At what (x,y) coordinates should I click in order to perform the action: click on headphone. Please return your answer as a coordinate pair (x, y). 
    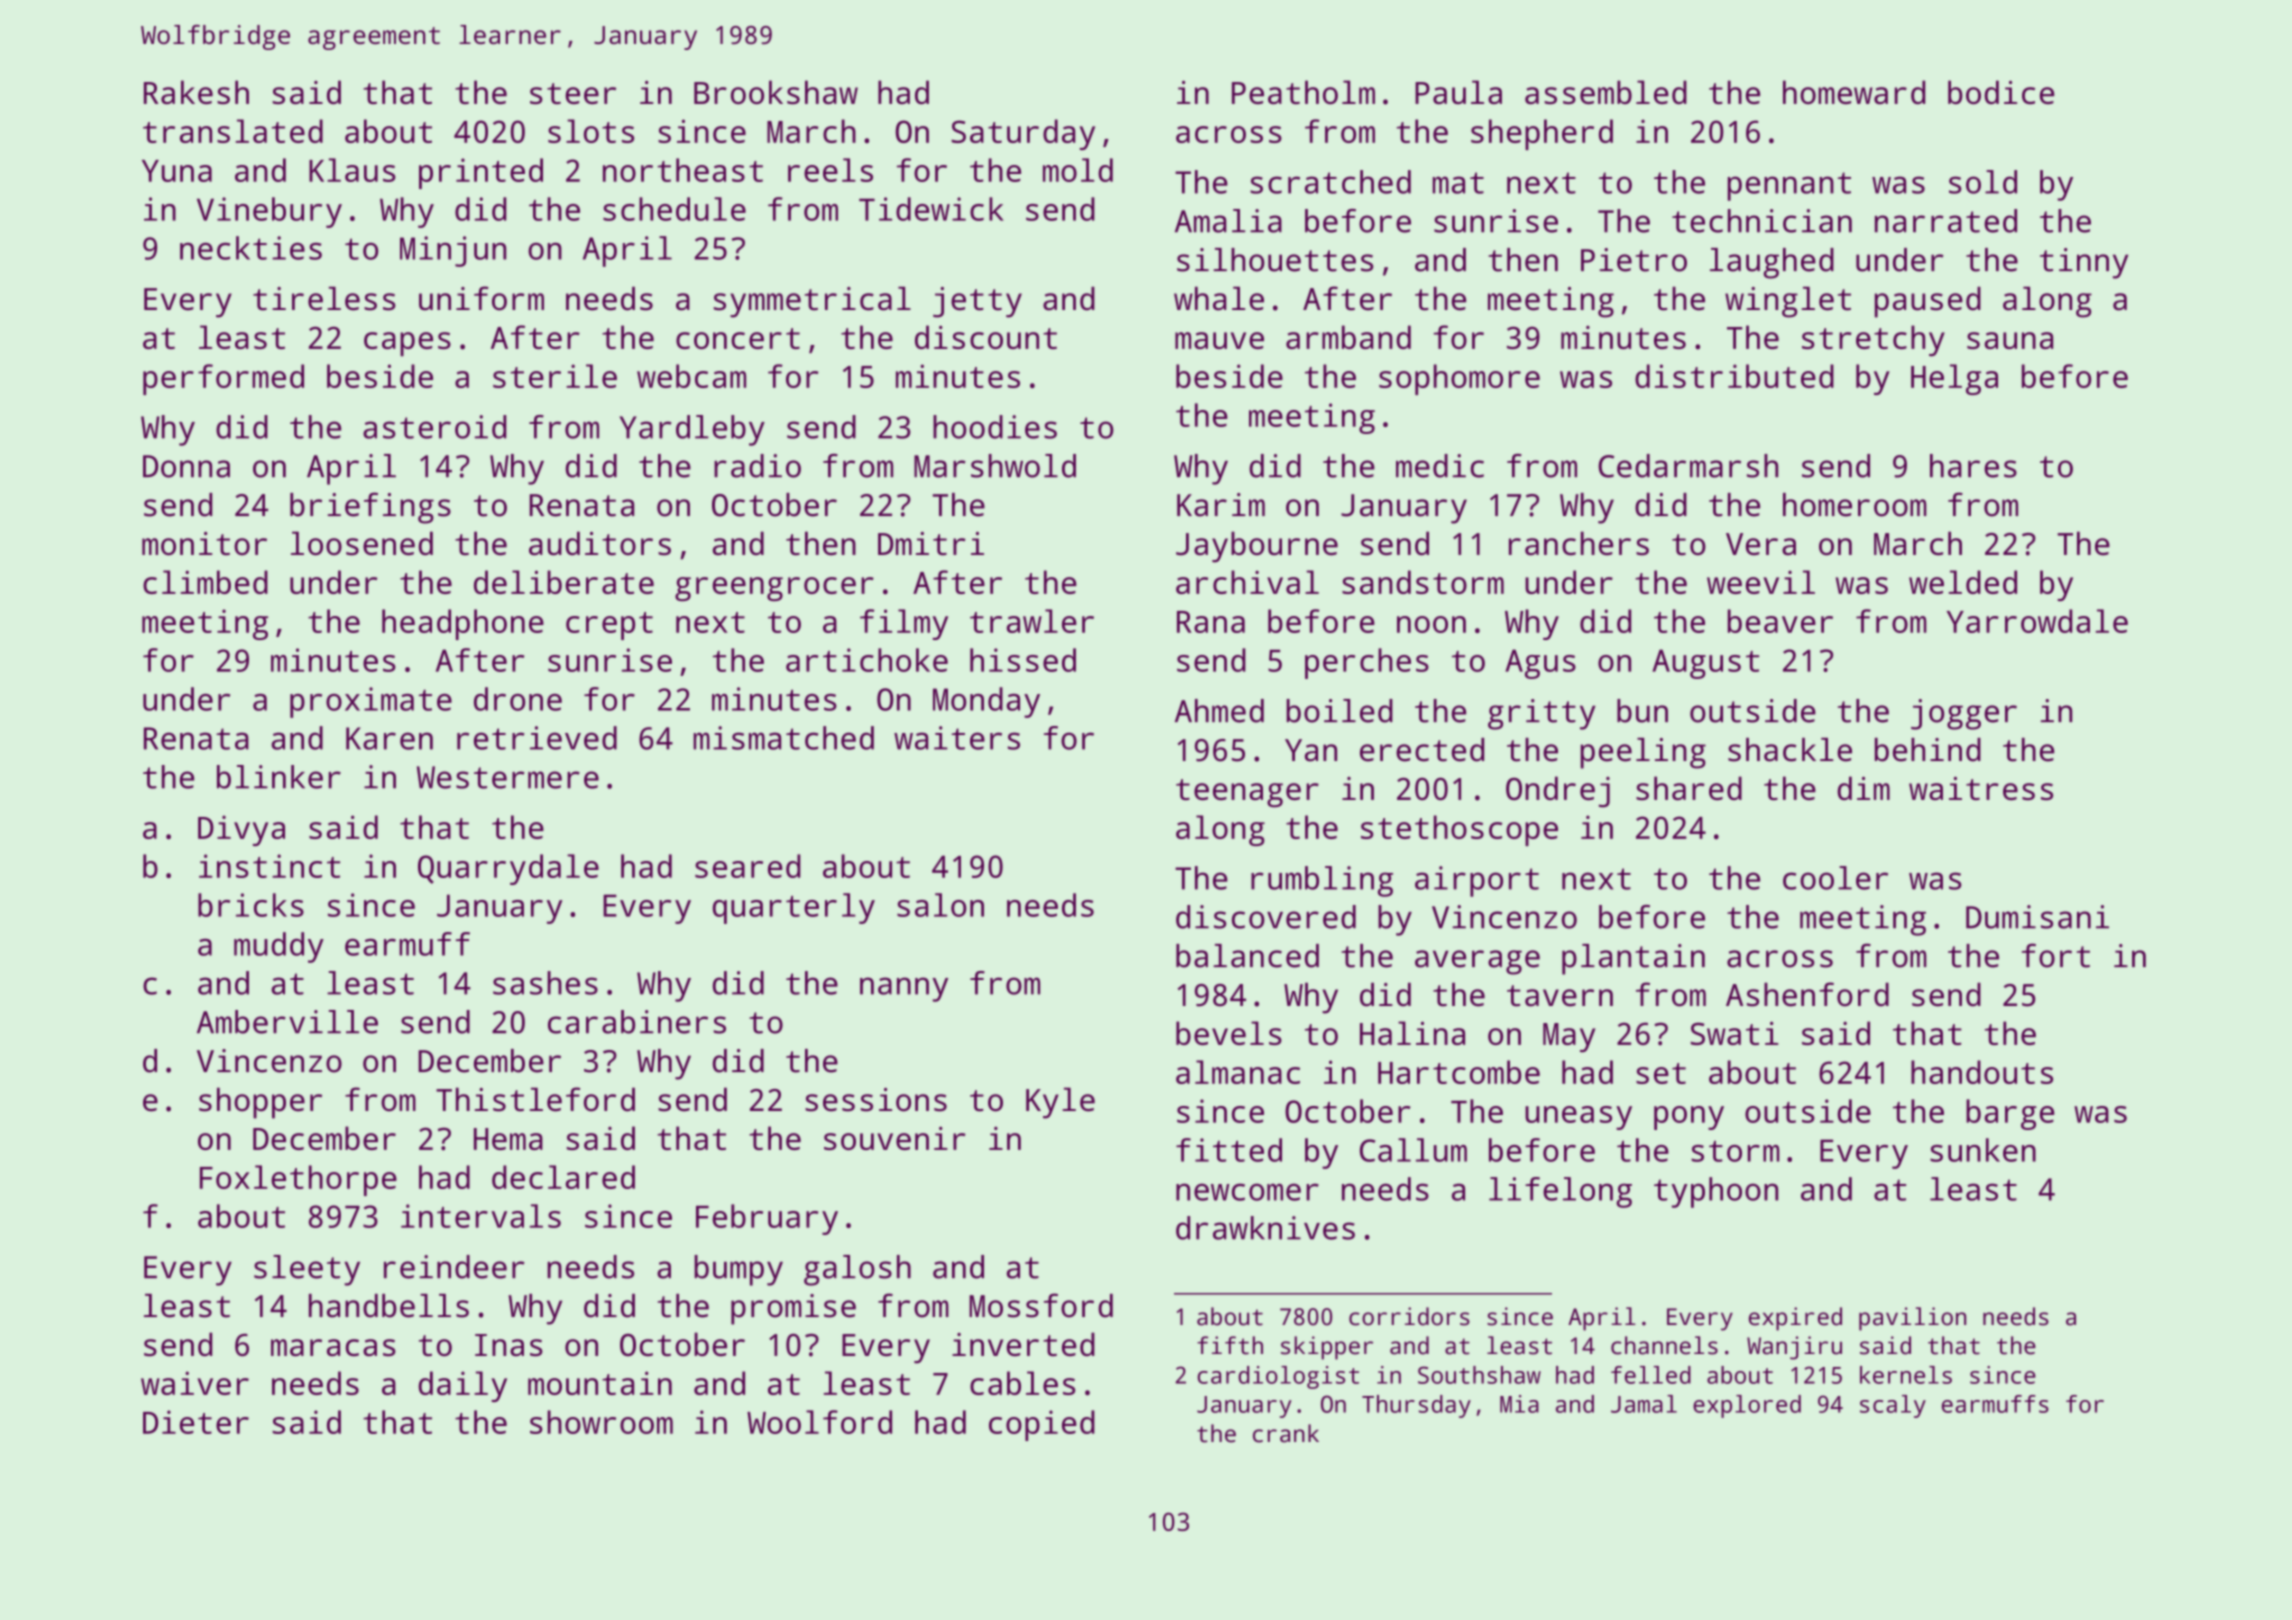
    Looking at the image, I should click on (463, 624).
